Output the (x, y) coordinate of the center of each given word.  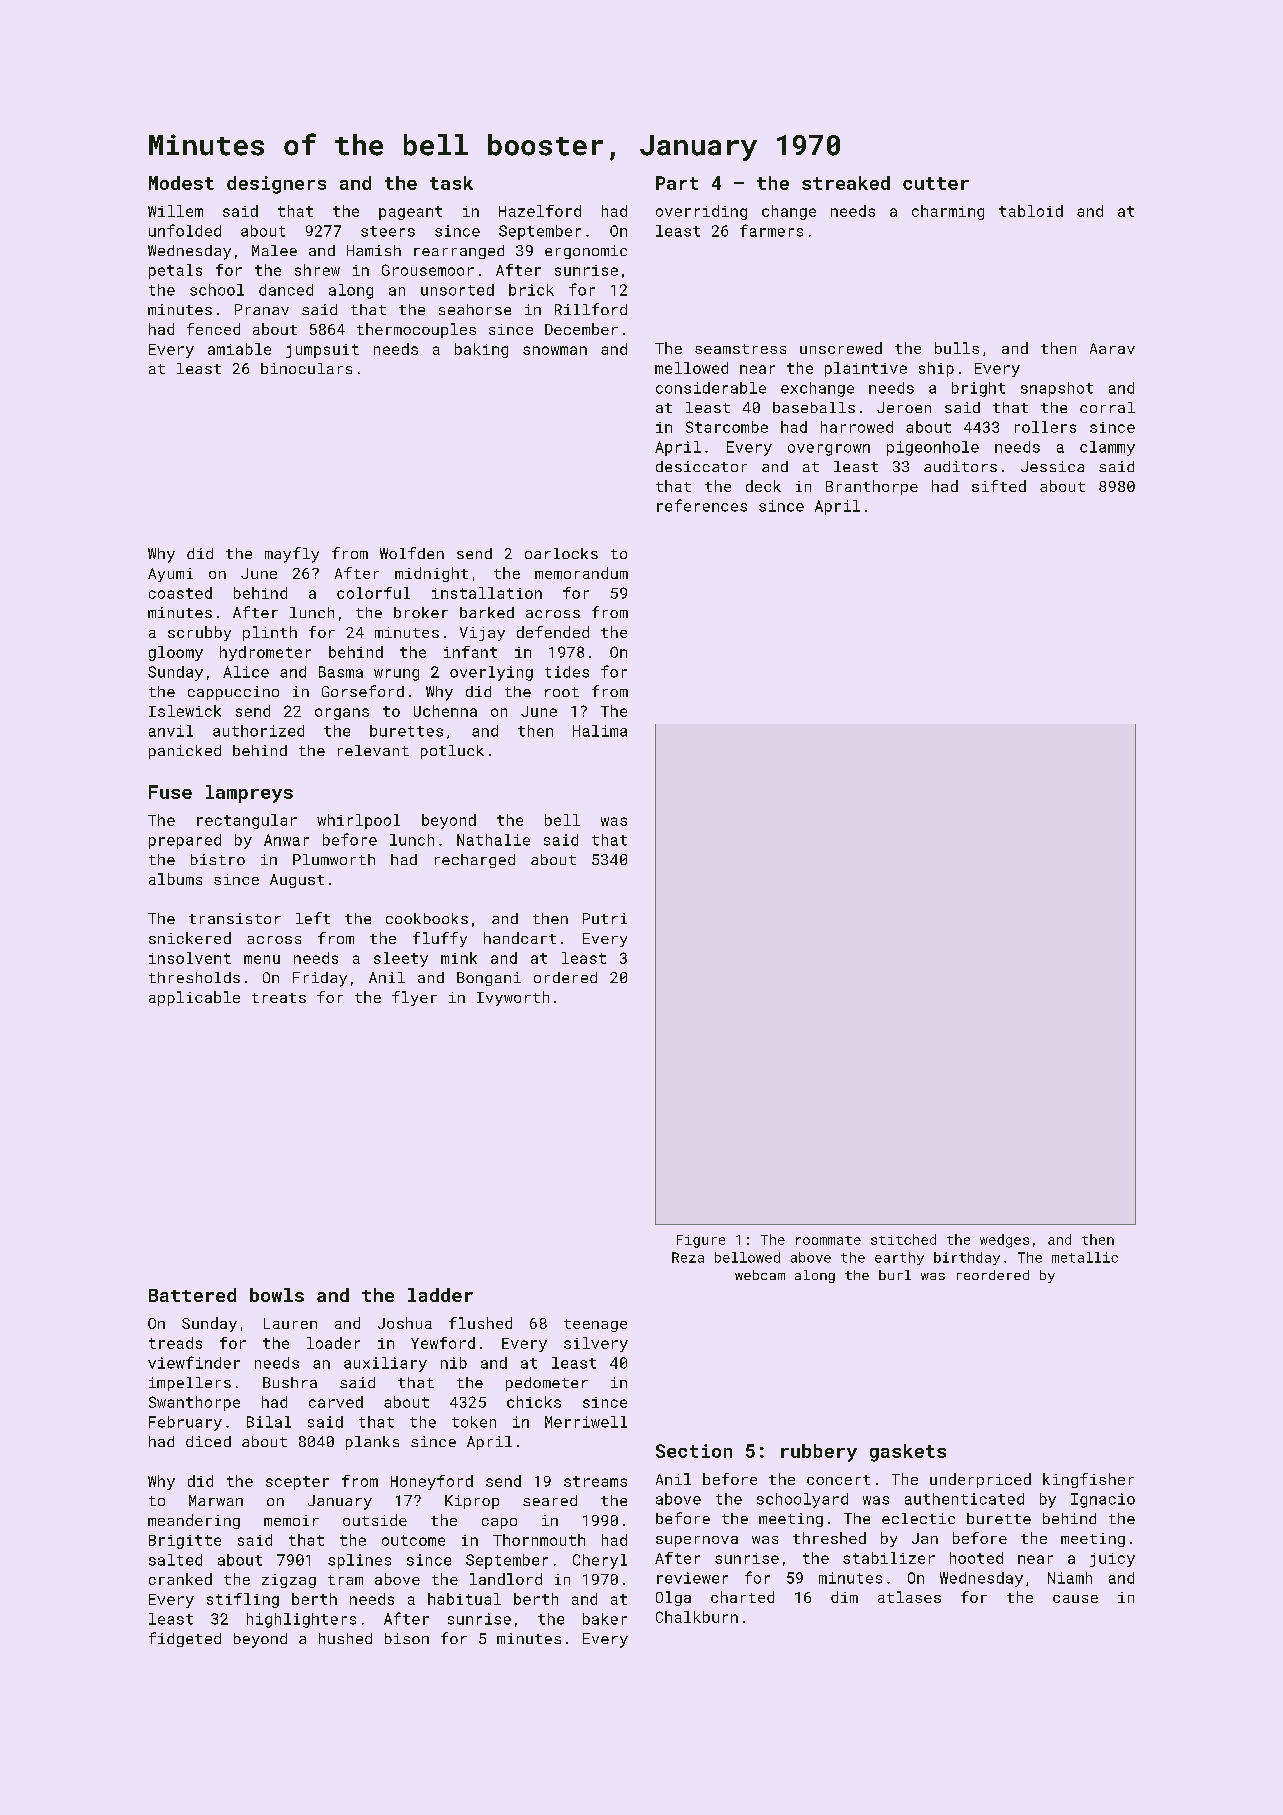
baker (605, 1619)
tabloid (1031, 211)
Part (677, 183)
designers (276, 185)
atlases (909, 1597)
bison (407, 1638)
